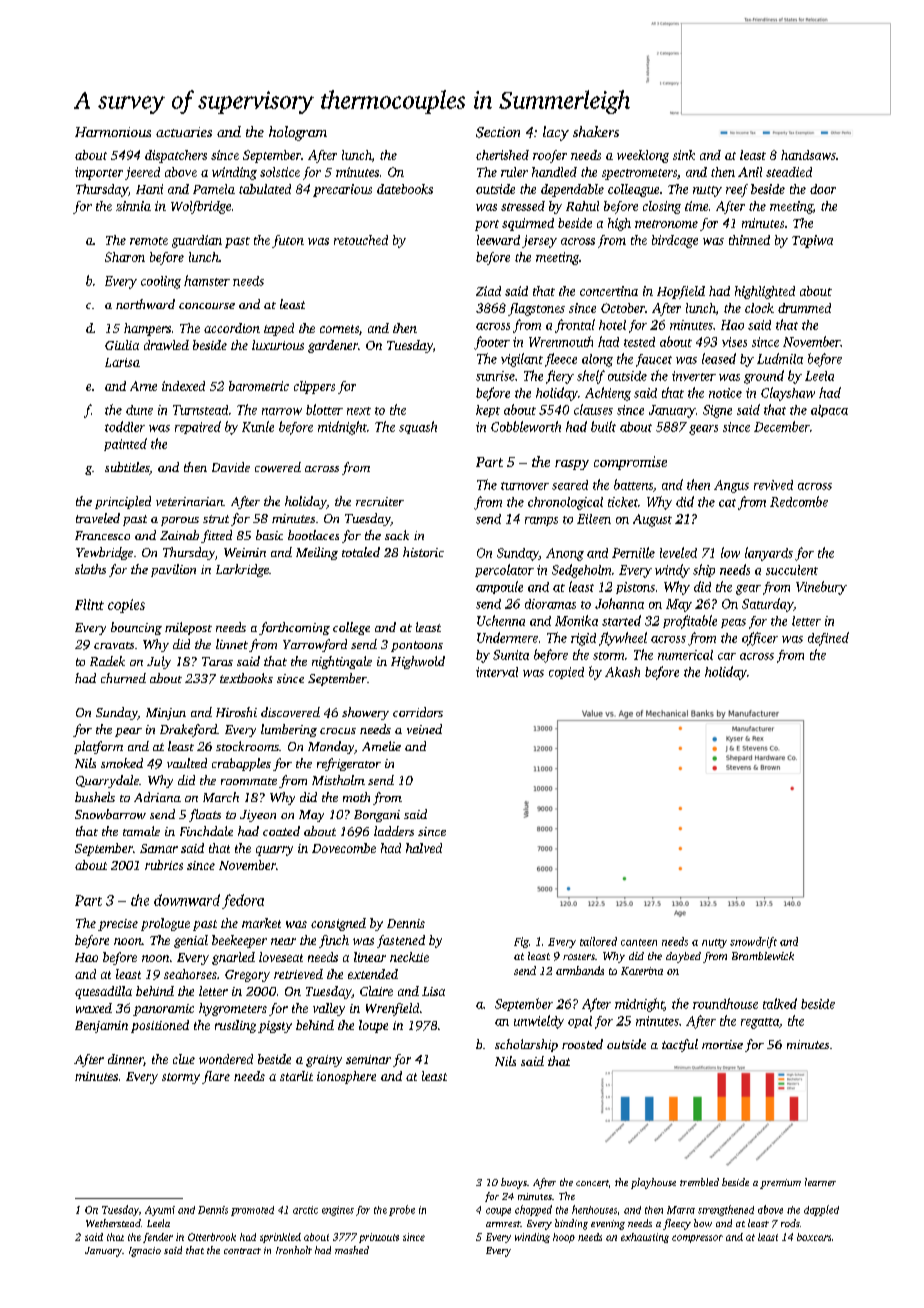  Describe the element at coordinates (760, 1023) in the screenshot. I see `regatta` at that location.
